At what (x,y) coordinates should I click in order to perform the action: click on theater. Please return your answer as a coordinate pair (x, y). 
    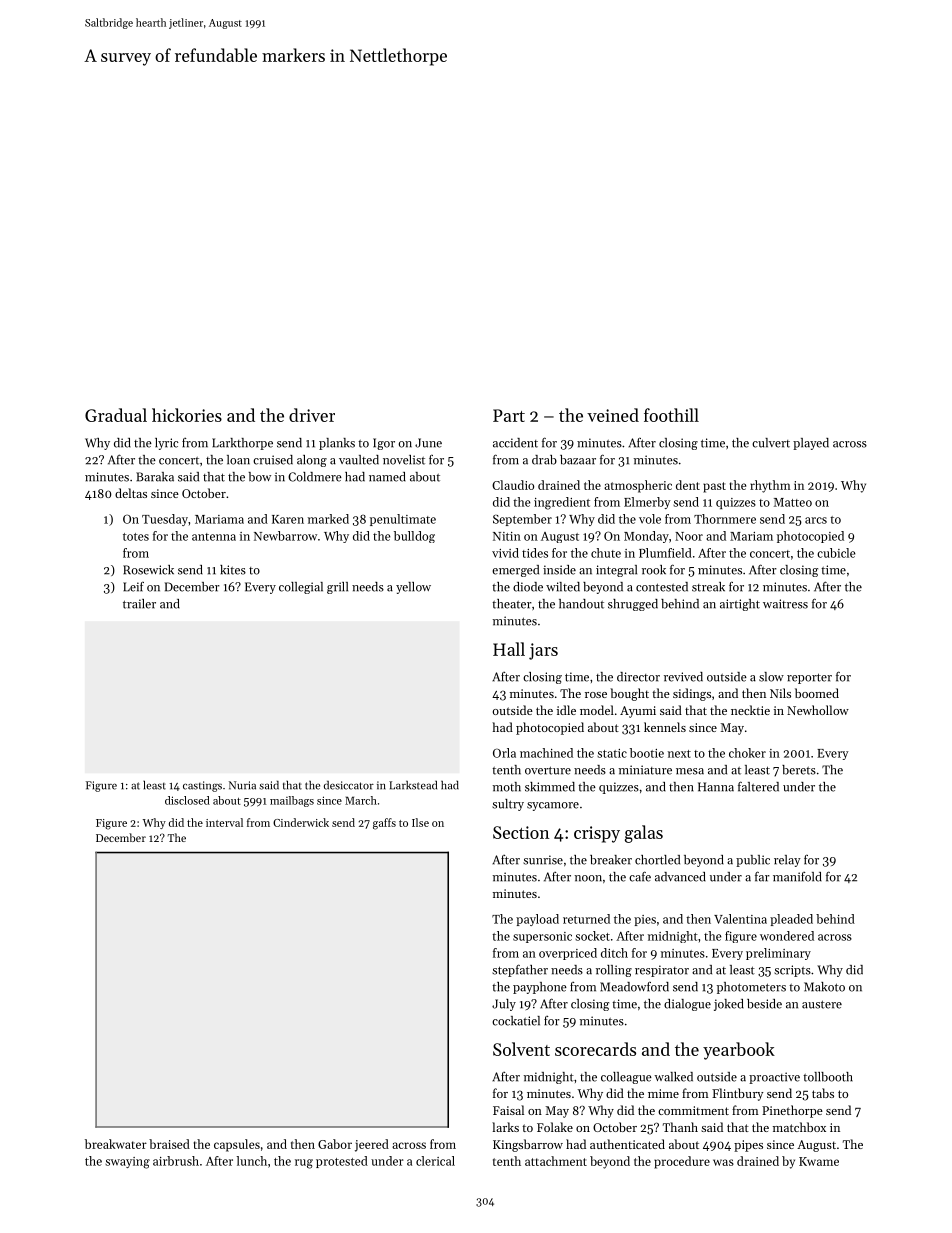
    Looking at the image, I should click on (512, 604).
